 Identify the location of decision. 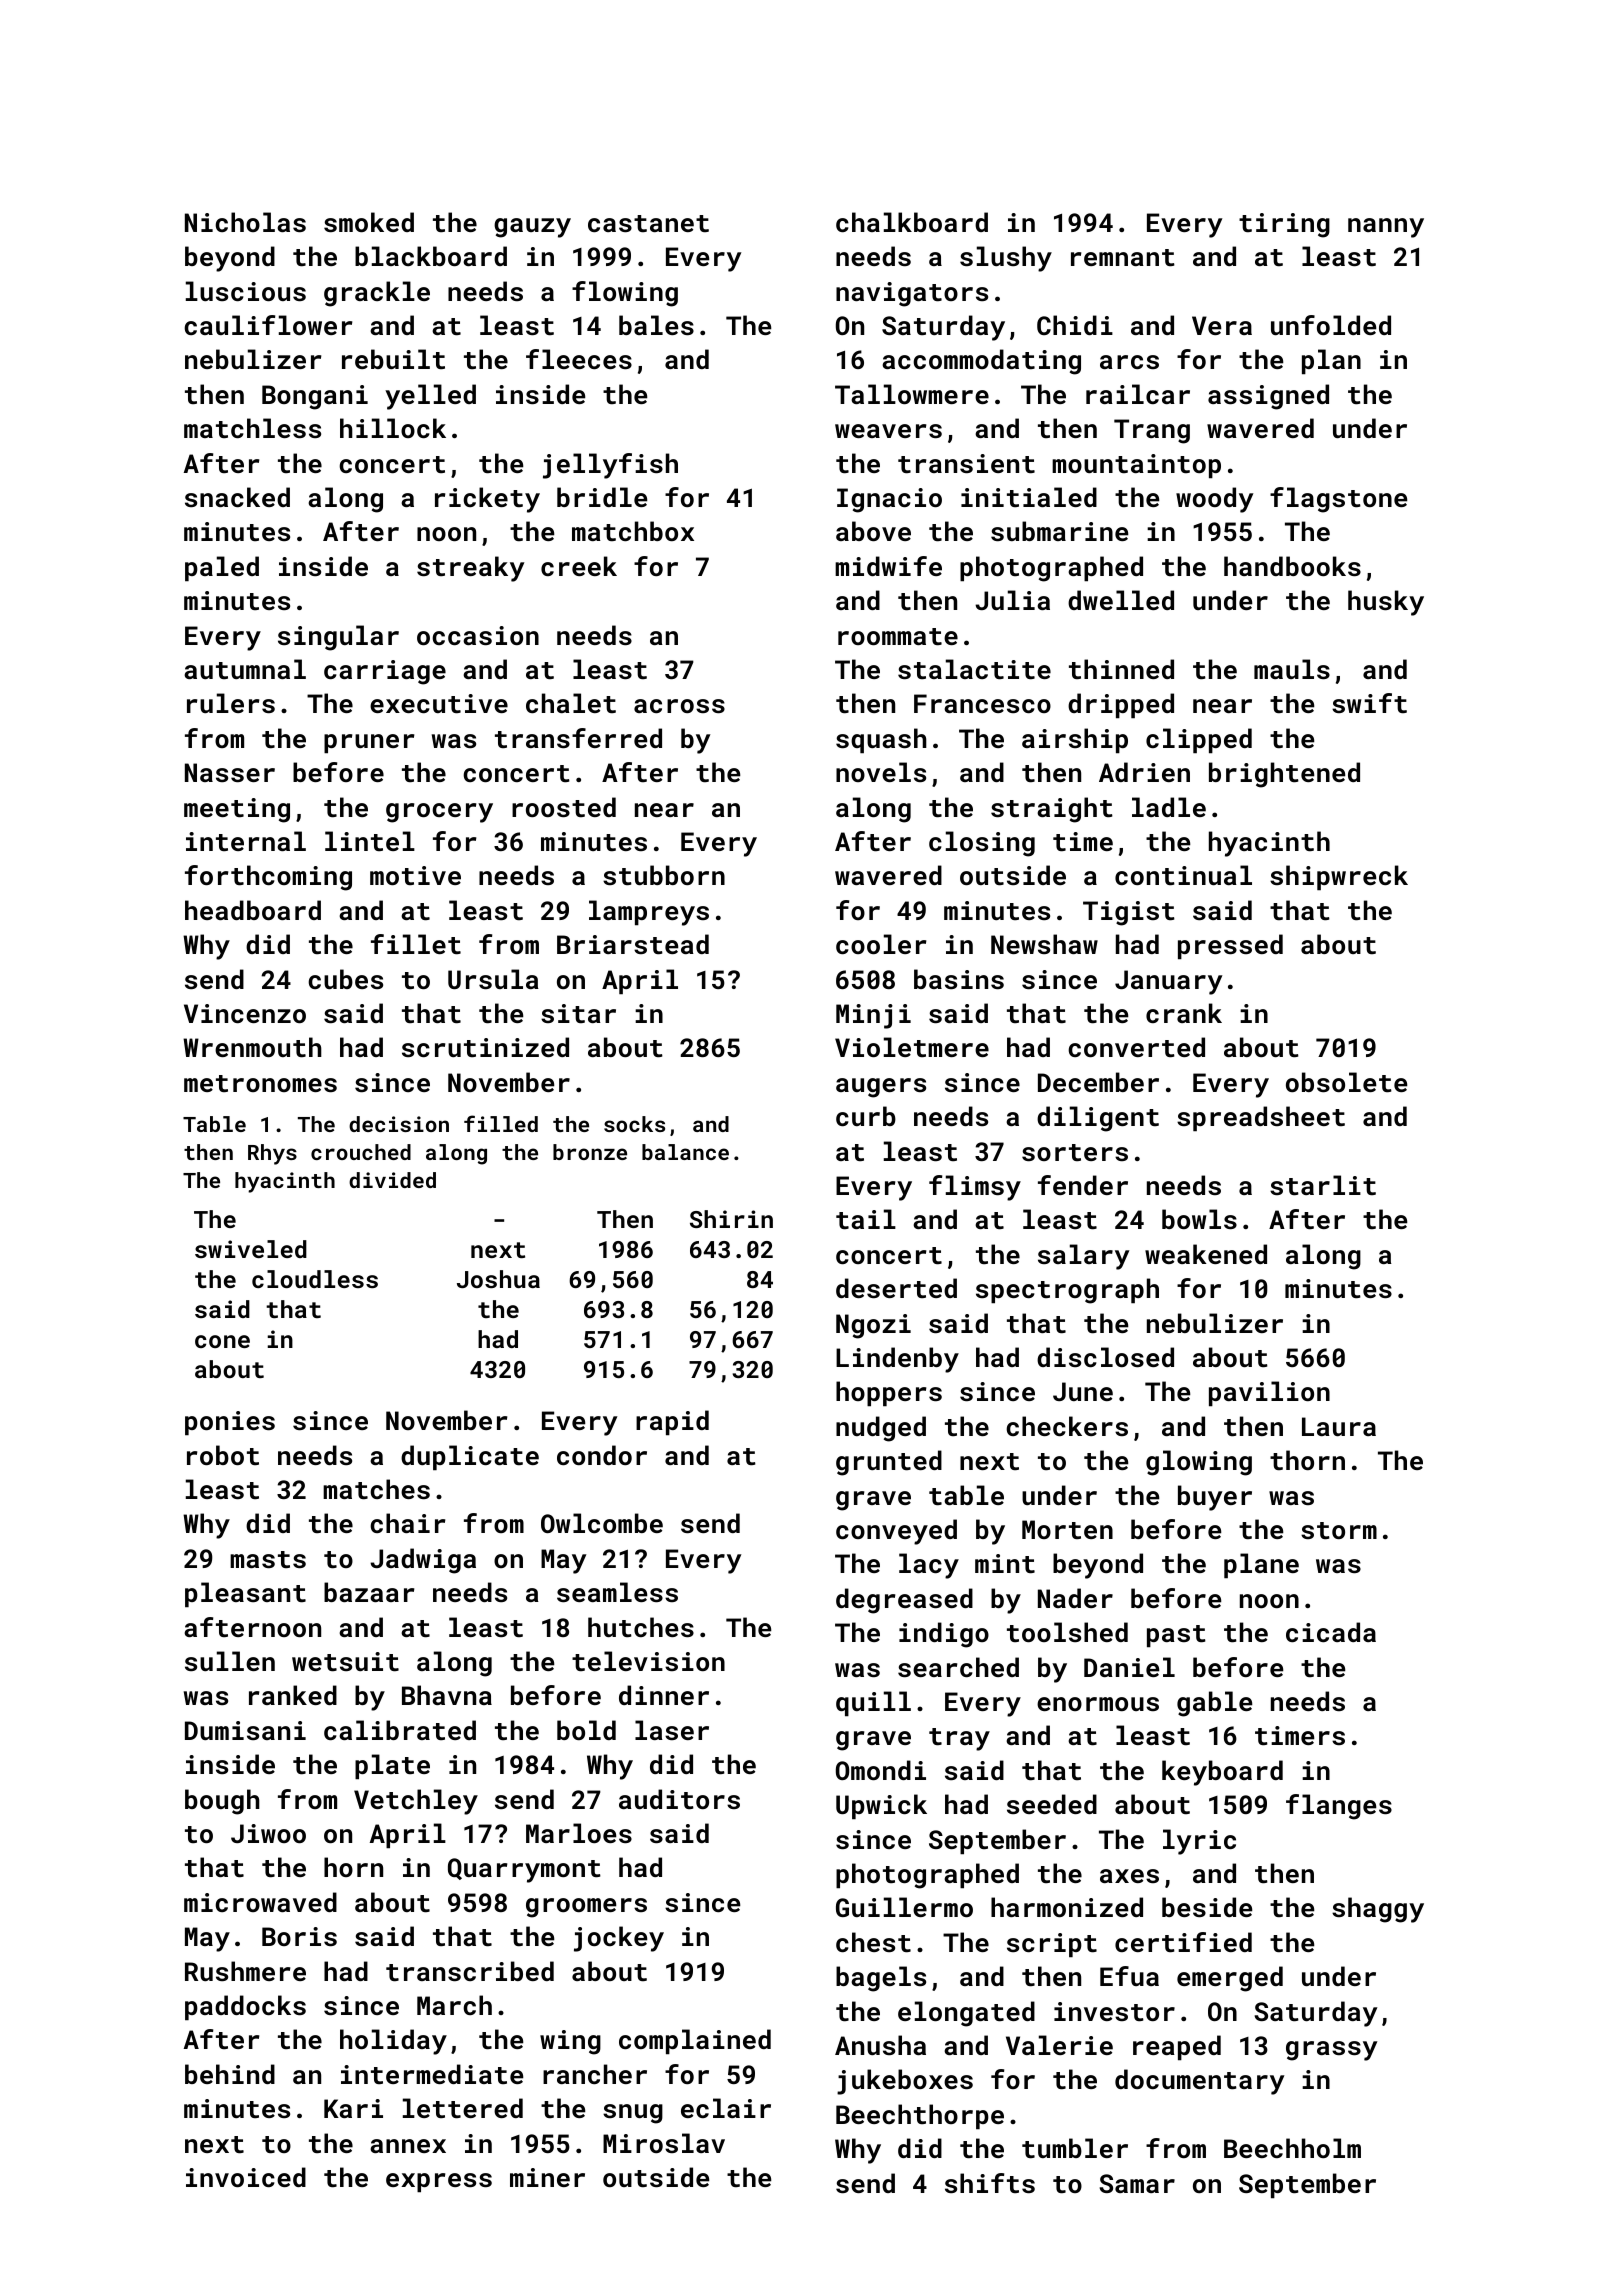
(399, 1124).
